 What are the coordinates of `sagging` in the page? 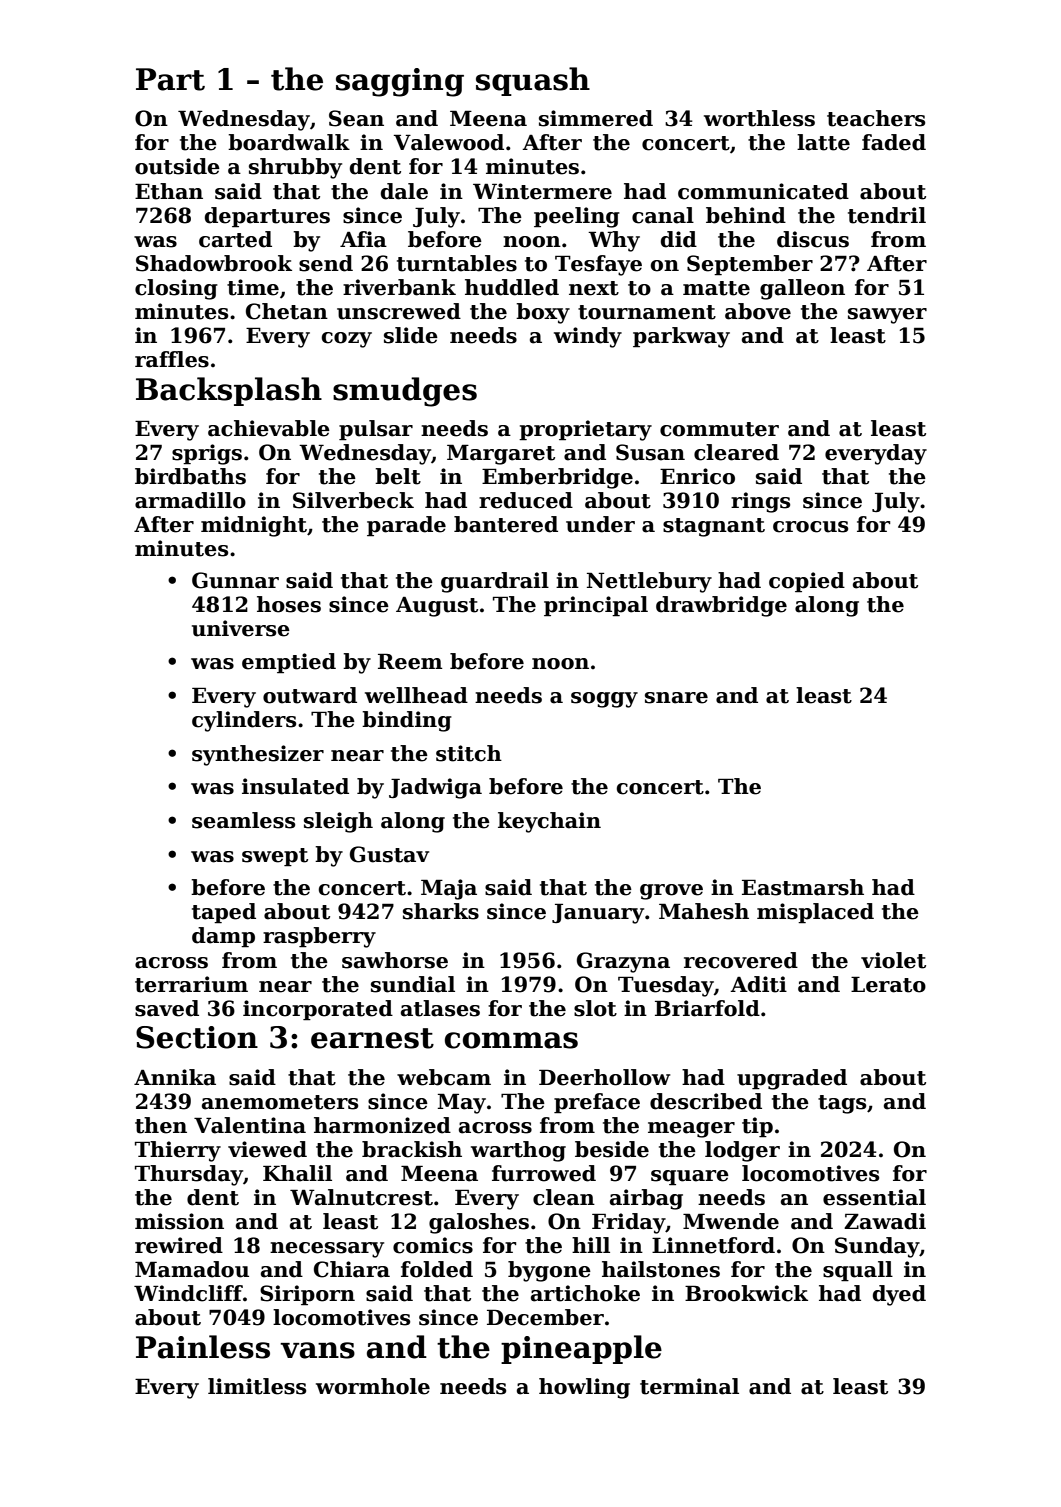 It's located at (400, 82).
